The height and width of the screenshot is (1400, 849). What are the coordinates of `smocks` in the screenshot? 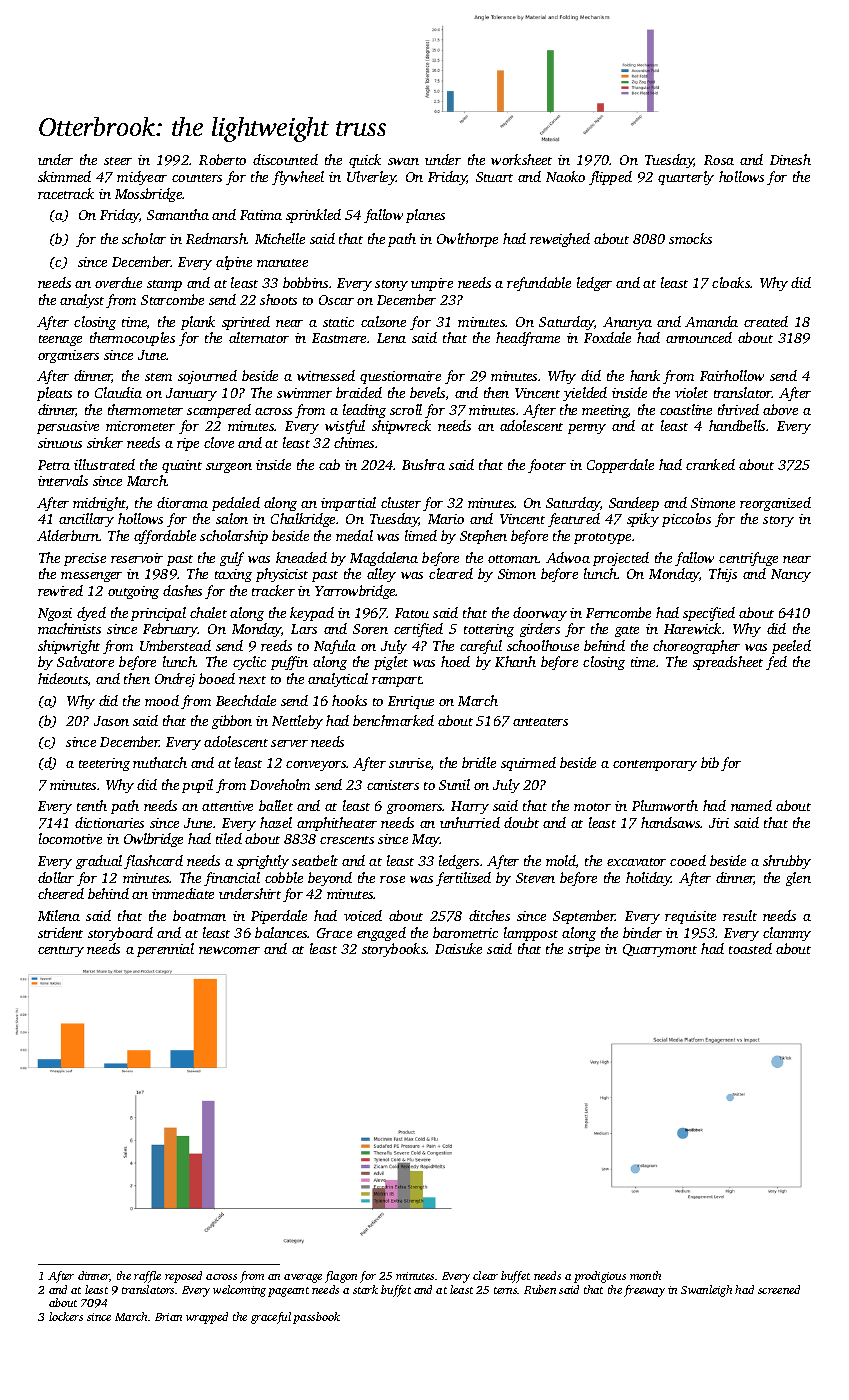 It's located at (690, 238).
